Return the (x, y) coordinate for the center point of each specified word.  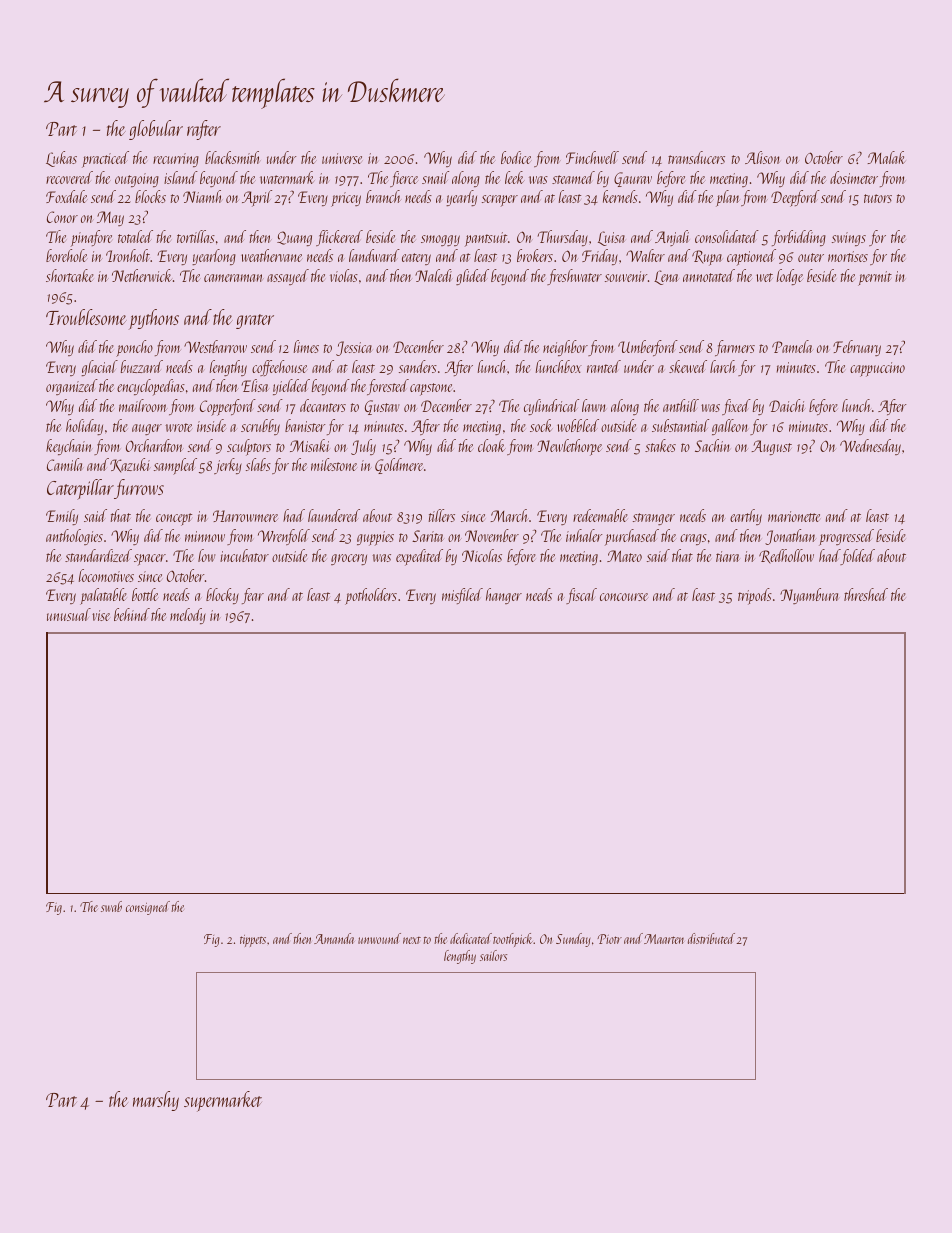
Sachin (712, 445)
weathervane (271, 255)
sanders (418, 366)
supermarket (223, 1101)
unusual (69, 614)
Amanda (334, 938)
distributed (711, 938)
